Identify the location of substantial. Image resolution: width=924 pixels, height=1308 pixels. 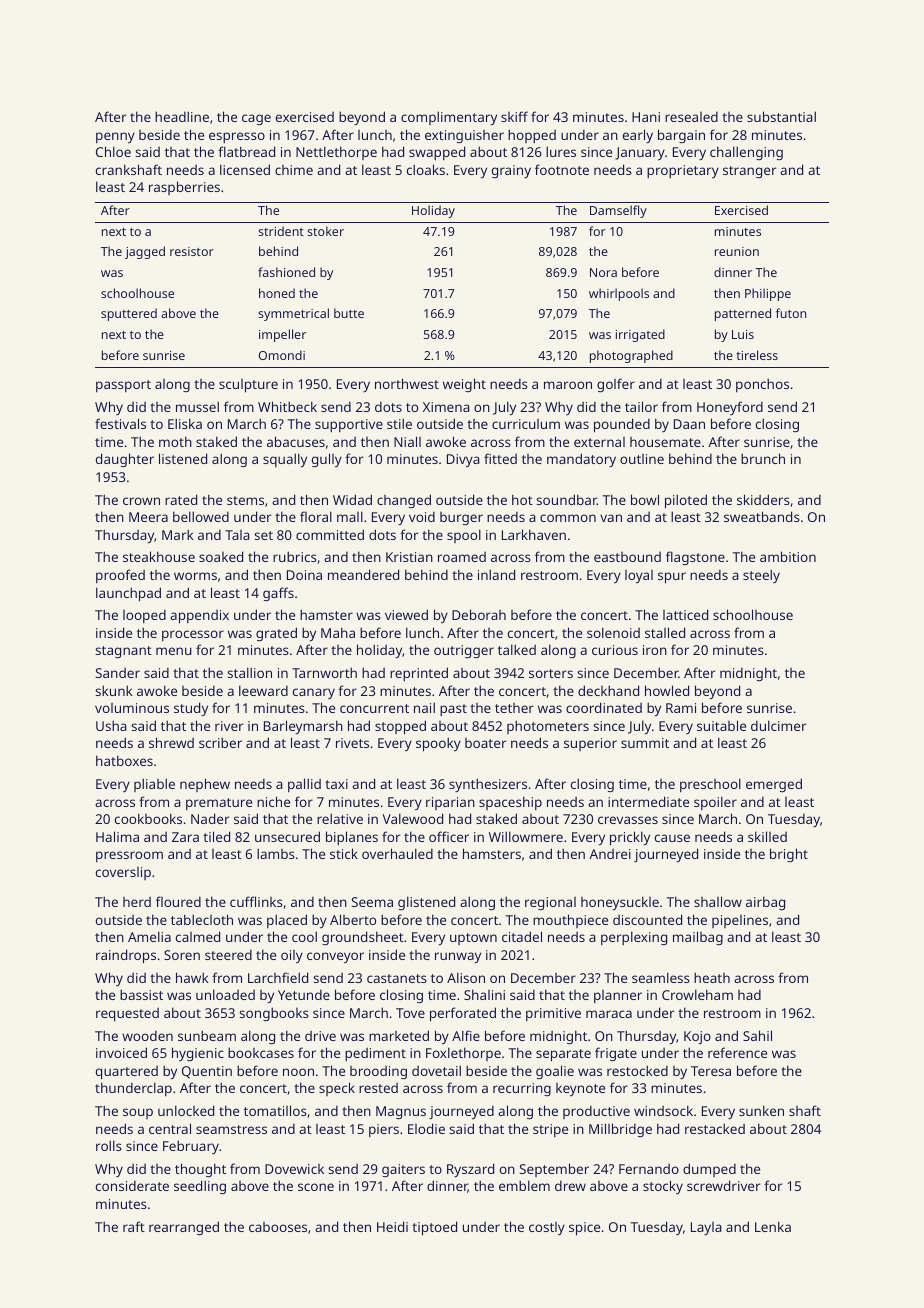
(781, 116).
